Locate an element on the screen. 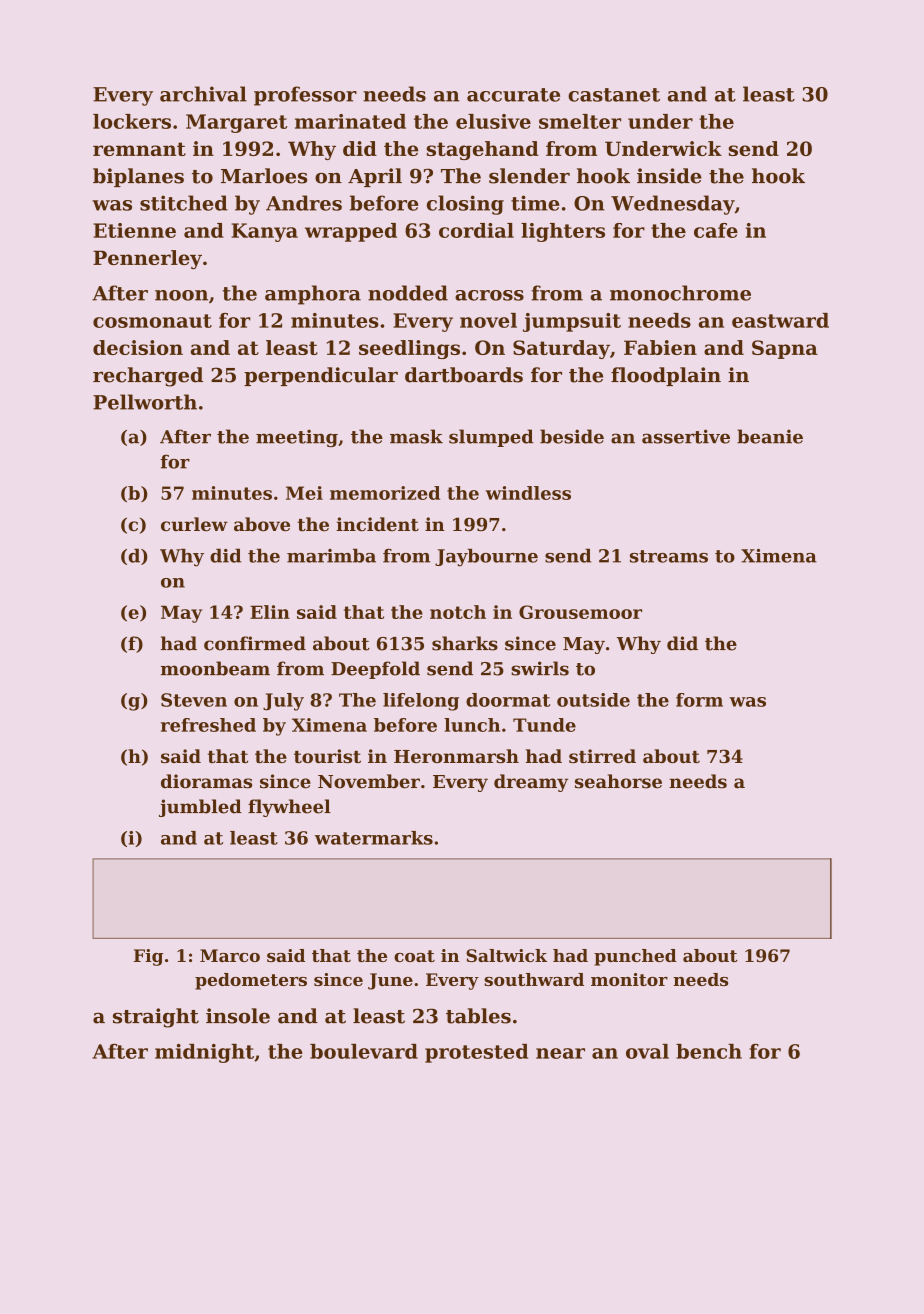 The height and width of the screenshot is (1314, 924). curlew is located at coordinates (194, 524).
